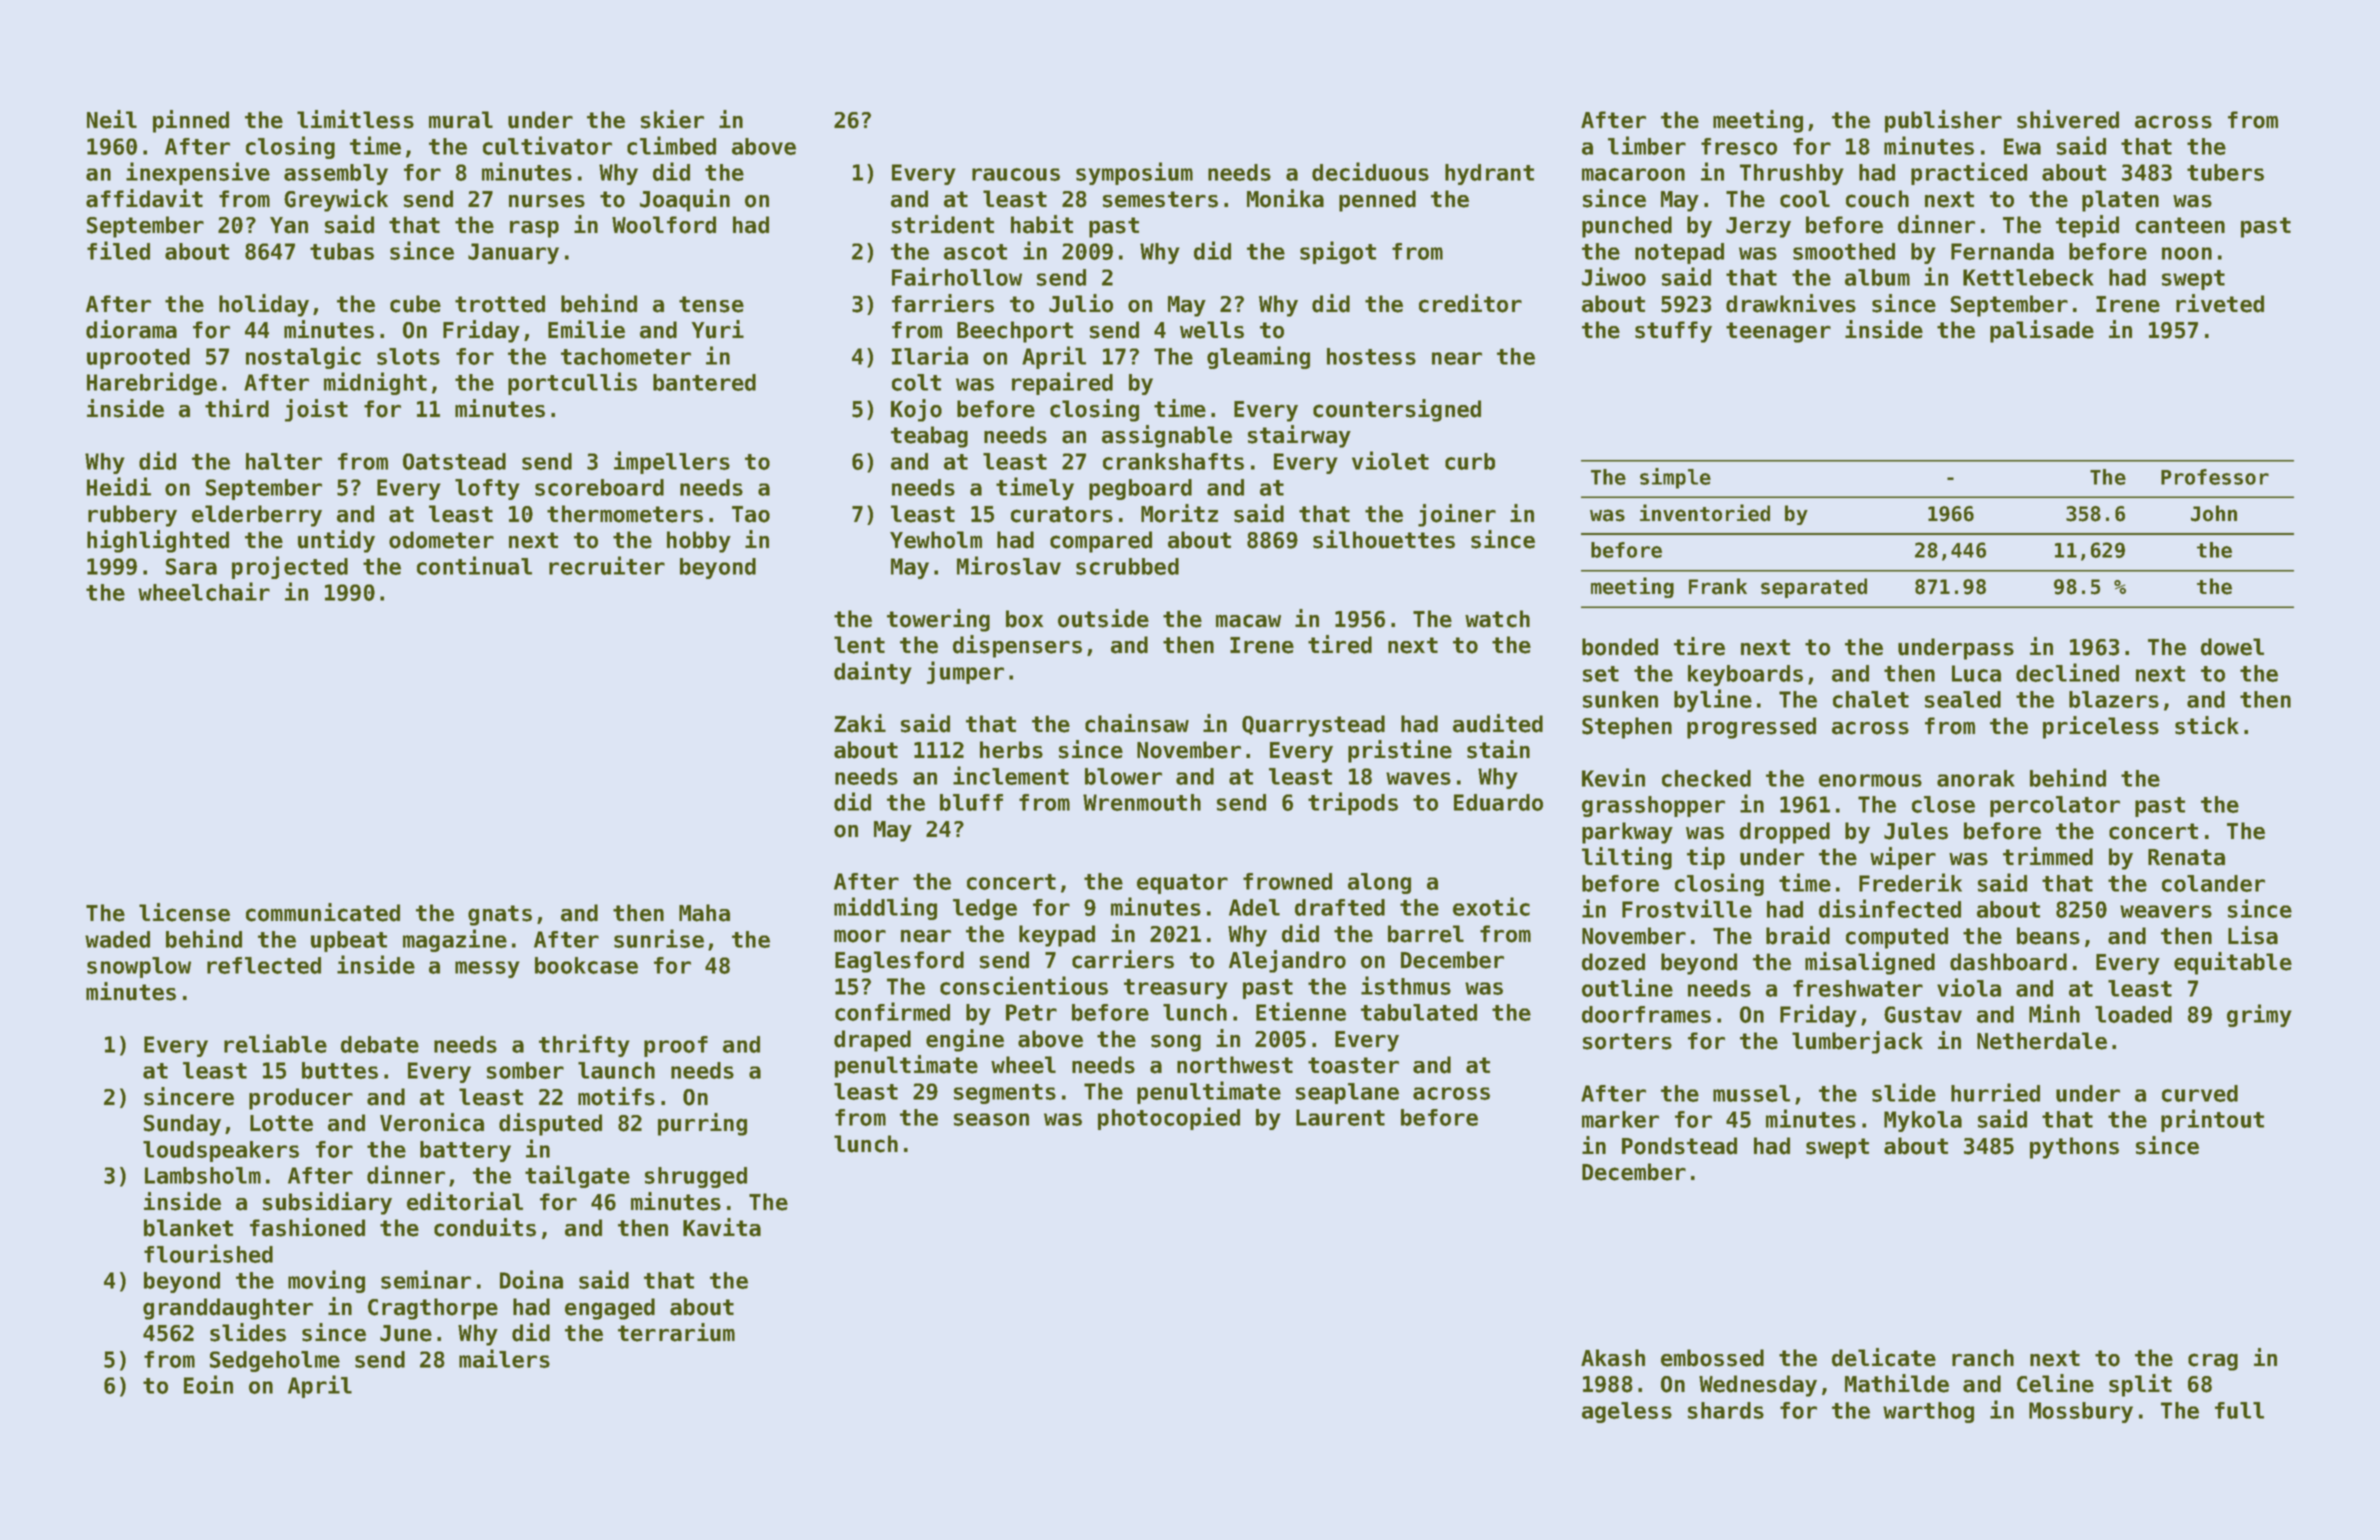 The height and width of the page is (1540, 2380). Describe the element at coordinates (1943, 121) in the page. I see `publisher` at that location.
